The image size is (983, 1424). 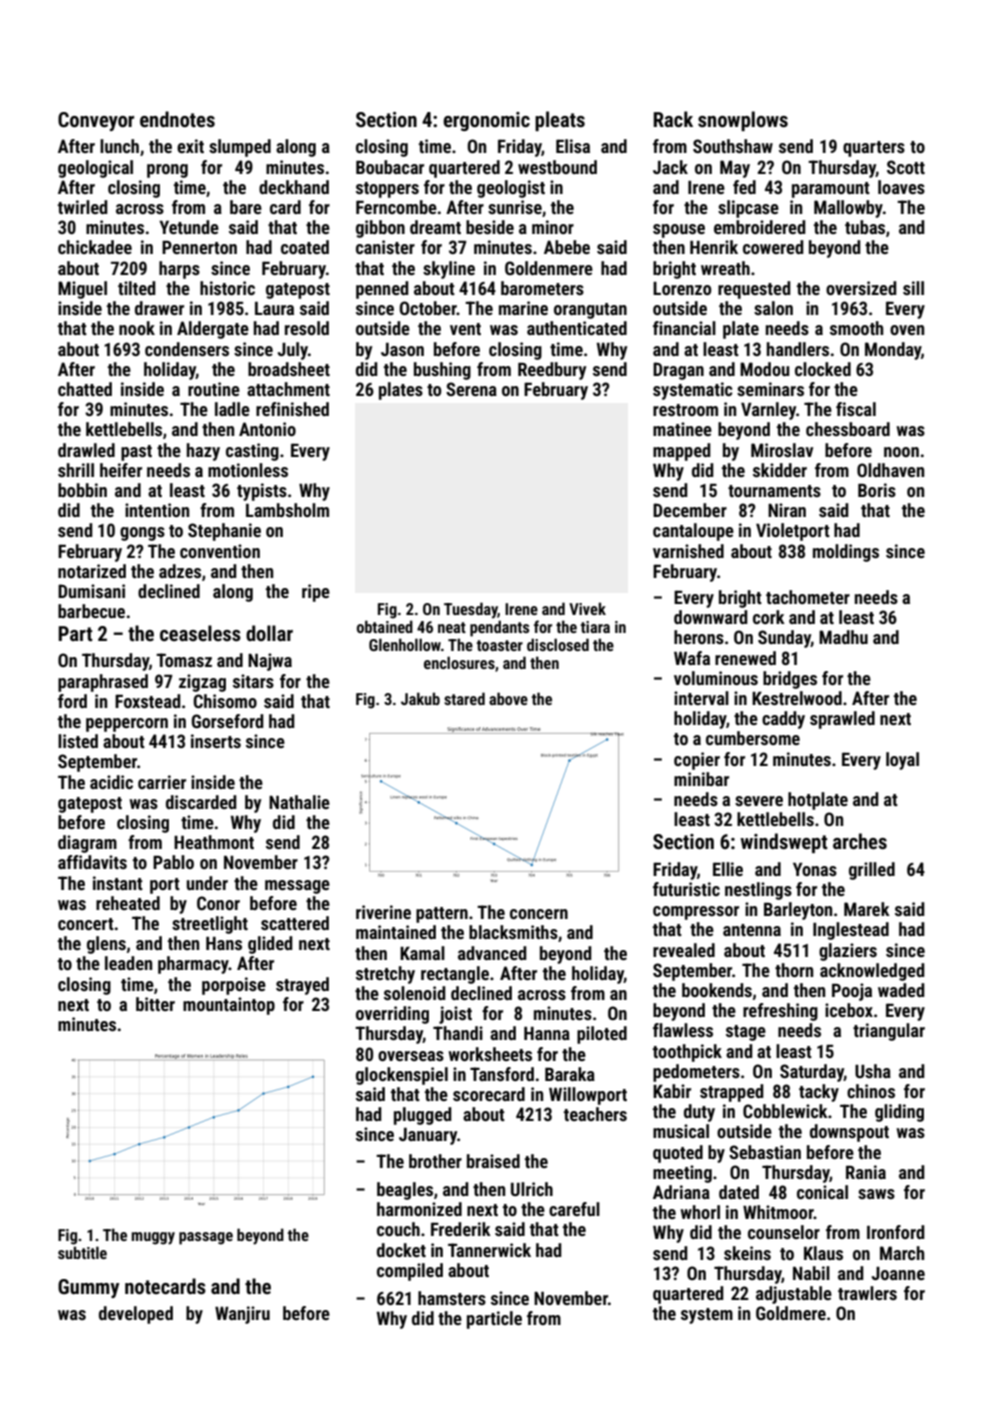 I want to click on refreshing, so click(x=780, y=1012).
